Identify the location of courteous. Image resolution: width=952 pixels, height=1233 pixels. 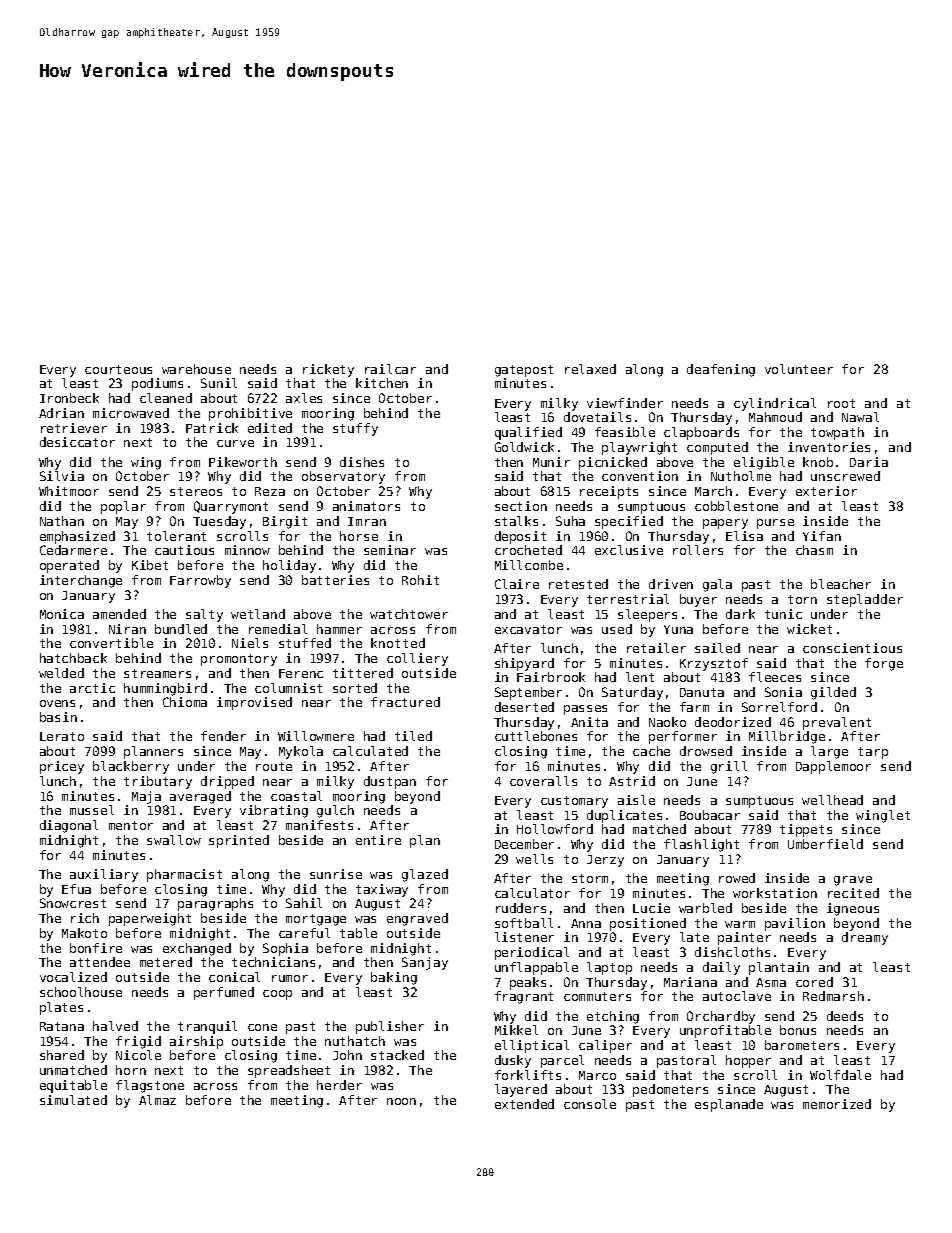
(118, 369).
